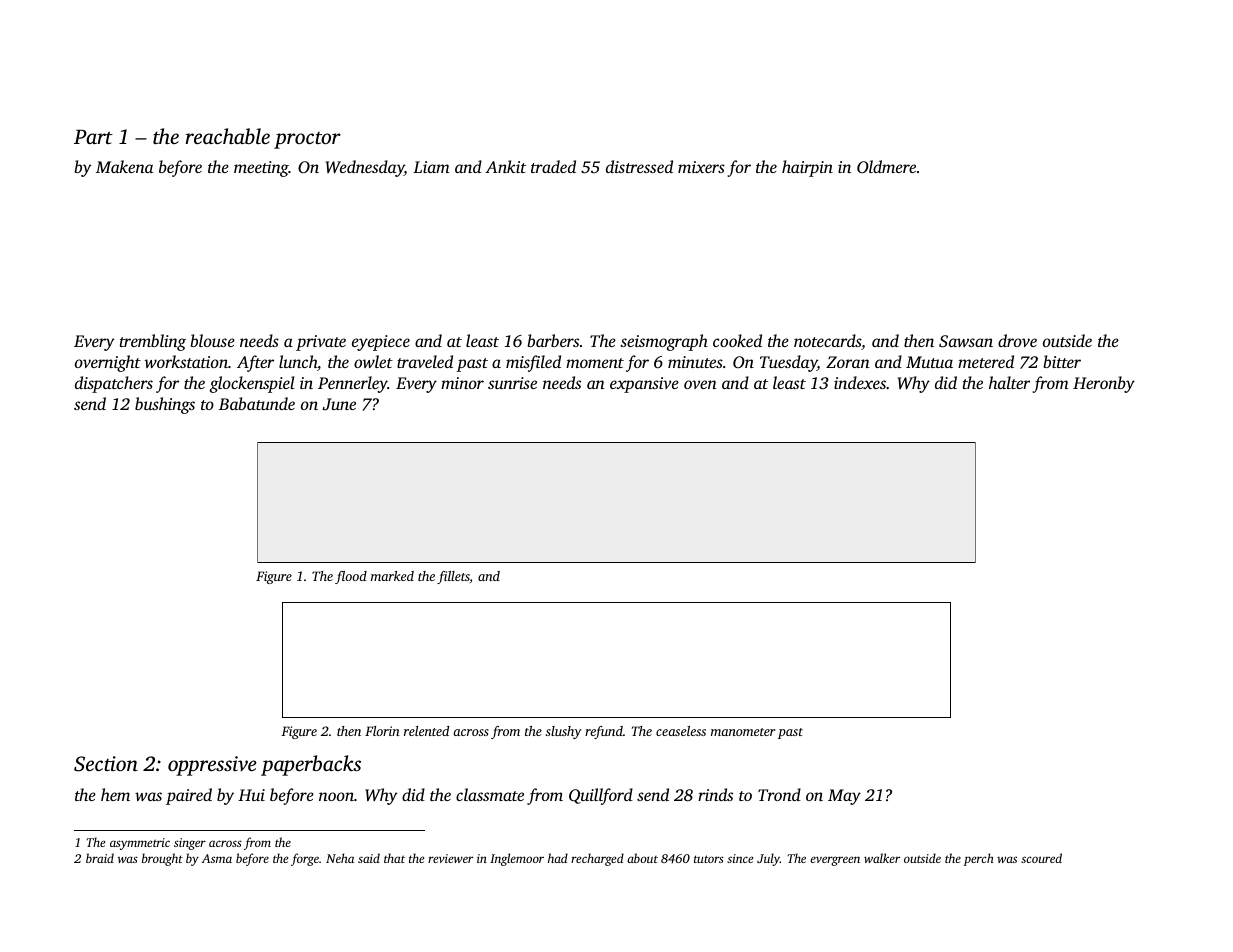 The width and height of the screenshot is (1233, 952). I want to click on manometer, so click(743, 732).
